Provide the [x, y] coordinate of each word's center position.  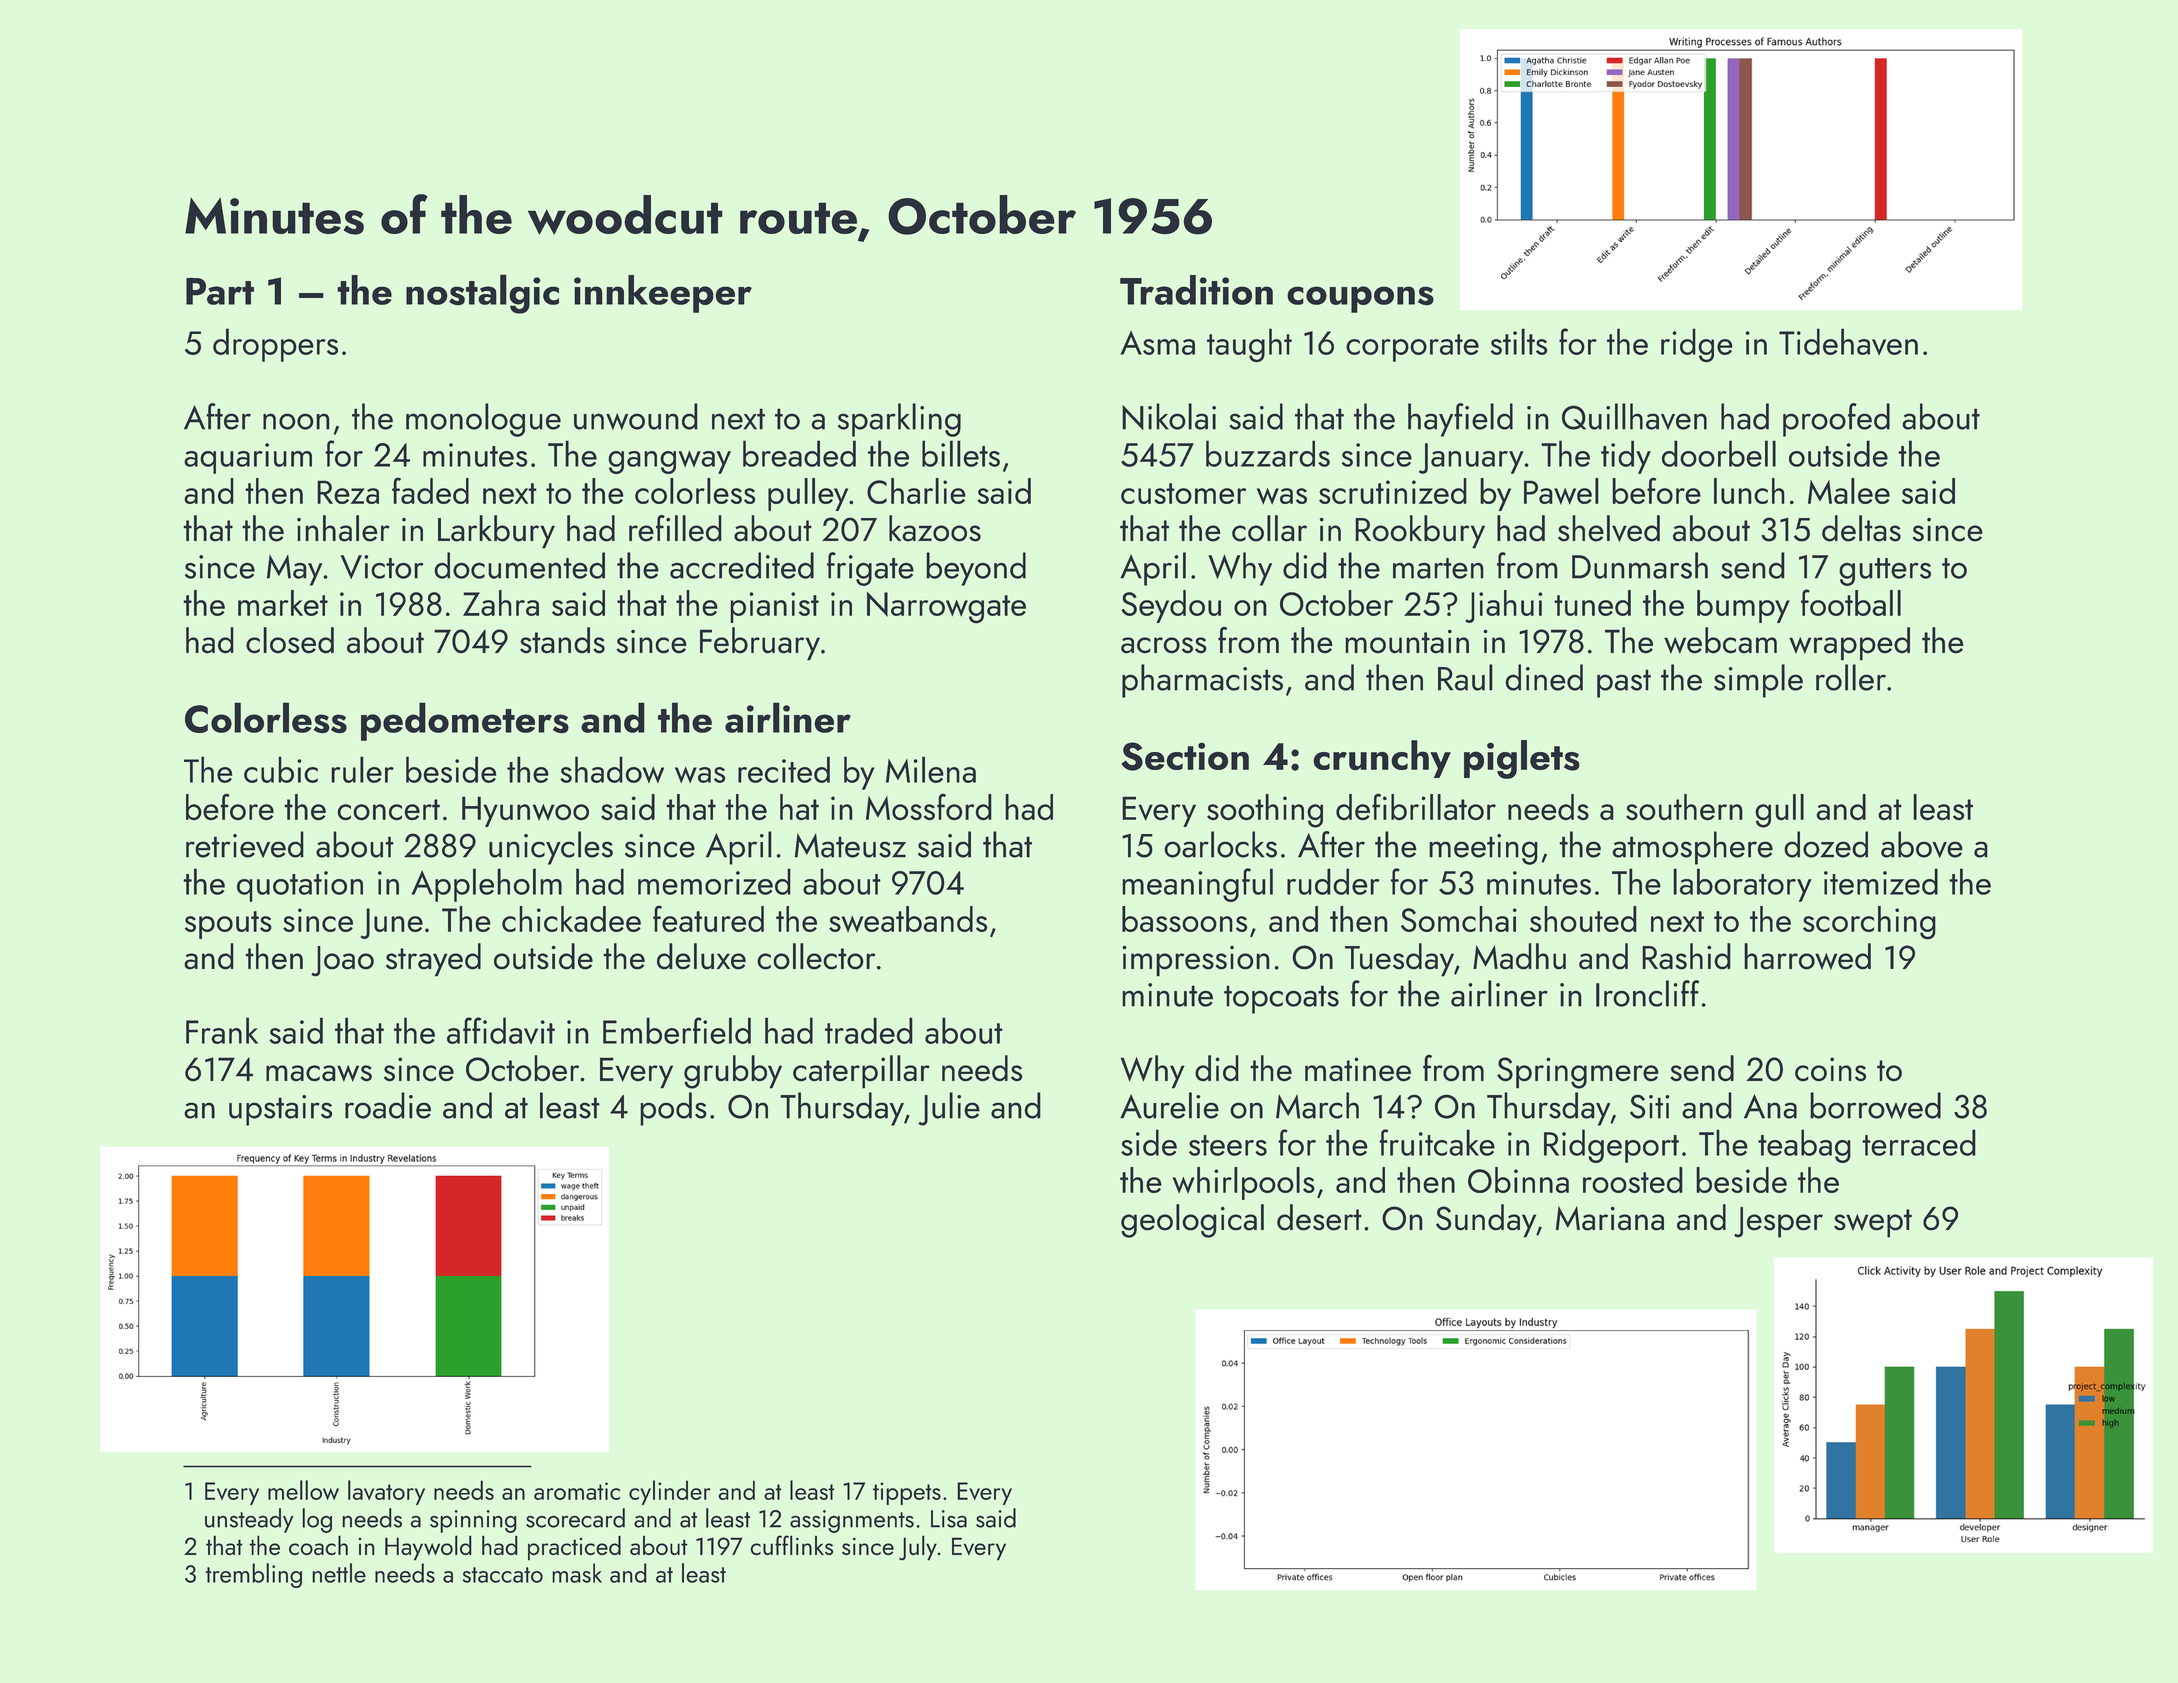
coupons [1360, 299]
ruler [362, 769]
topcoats [1281, 999]
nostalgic [482, 294]
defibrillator [1416, 807]
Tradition [1196, 290]
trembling [253, 1575]
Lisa [949, 1519]
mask [577, 1573]
